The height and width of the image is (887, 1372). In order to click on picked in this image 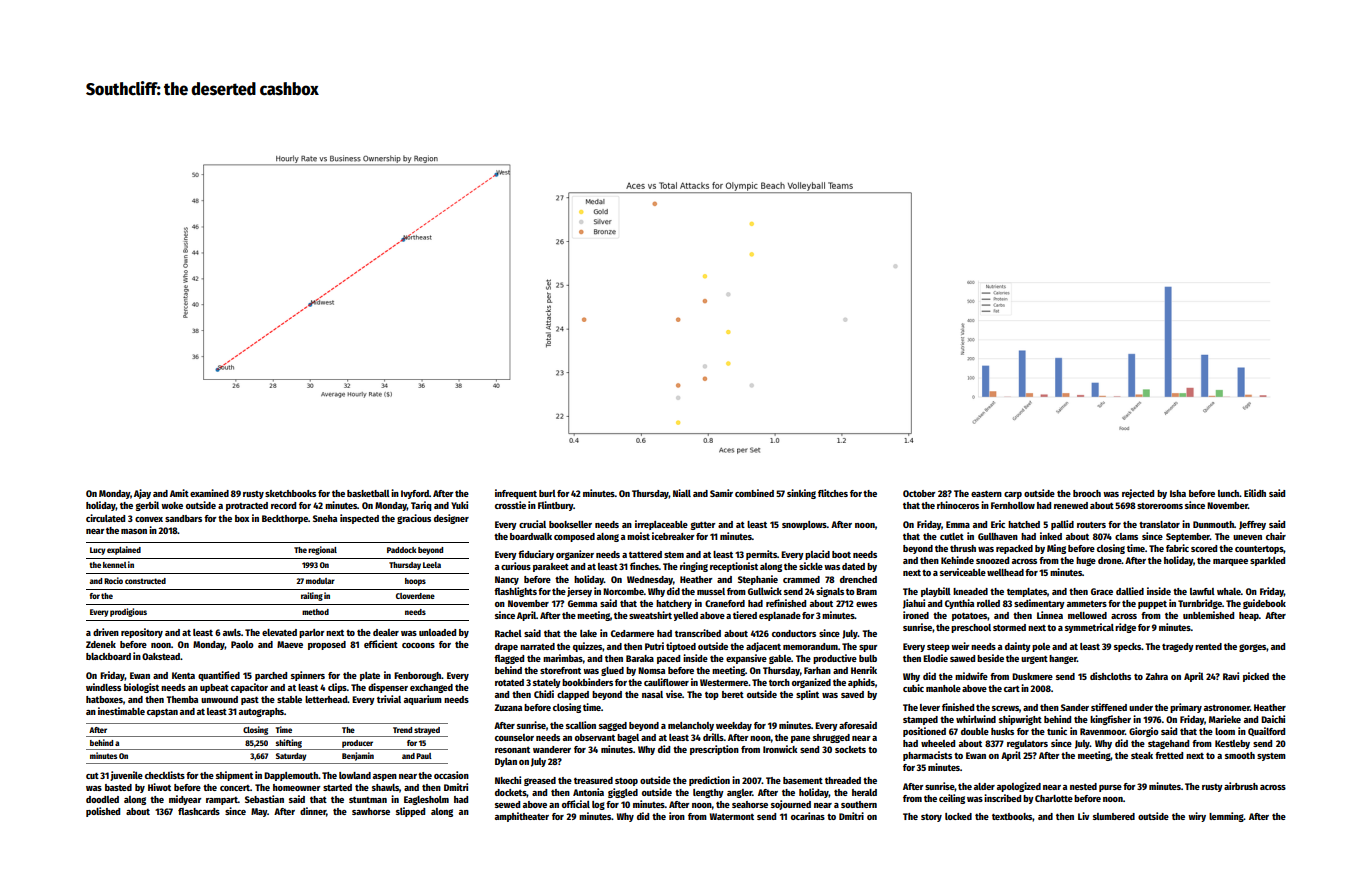, I will do `click(1256, 677)`.
